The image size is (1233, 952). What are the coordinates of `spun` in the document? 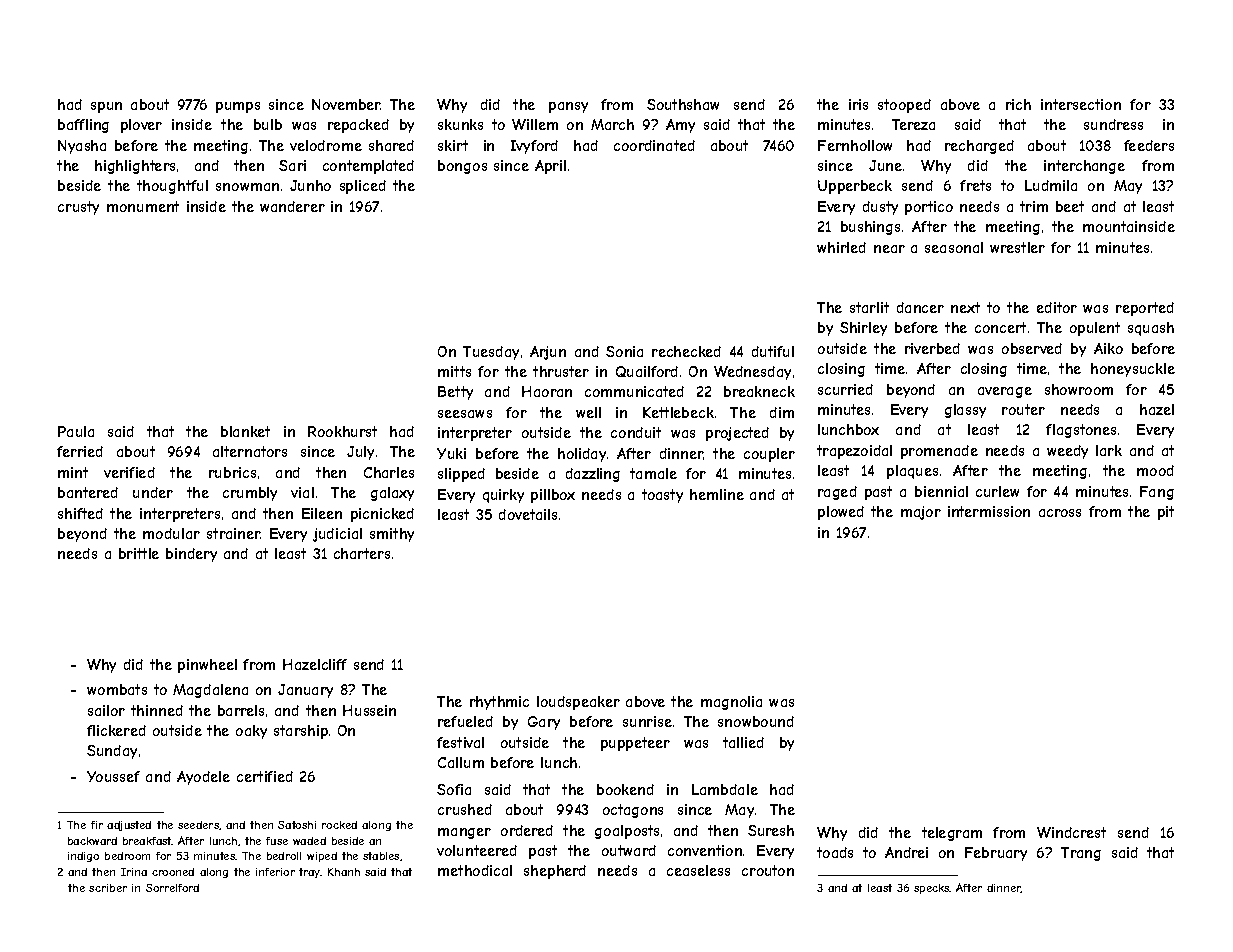 It's located at (106, 107).
